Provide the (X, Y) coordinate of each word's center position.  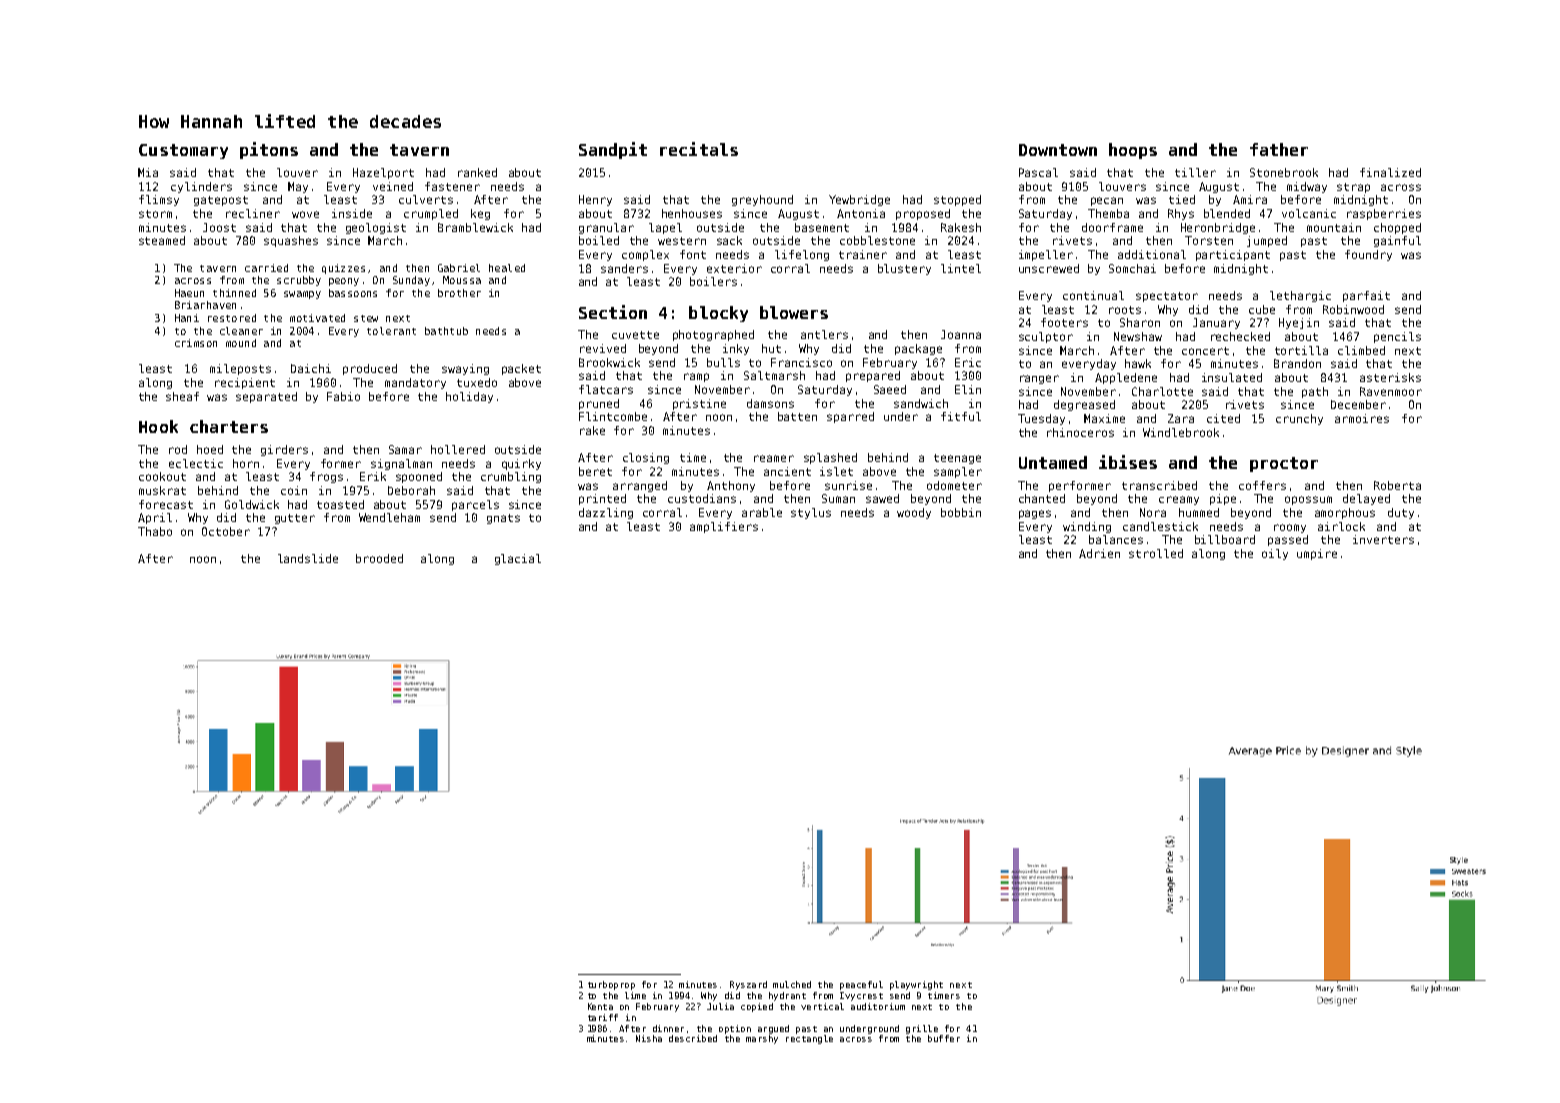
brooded (379, 558)
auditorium (878, 1006)
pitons (269, 150)
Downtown (1058, 150)
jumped (1267, 241)
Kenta (600, 1006)
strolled (1156, 553)
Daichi (311, 368)
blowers (794, 312)
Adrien (1099, 553)
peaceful (861, 985)
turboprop (611, 985)
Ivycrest (861, 996)
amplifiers (724, 527)
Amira (1250, 199)
